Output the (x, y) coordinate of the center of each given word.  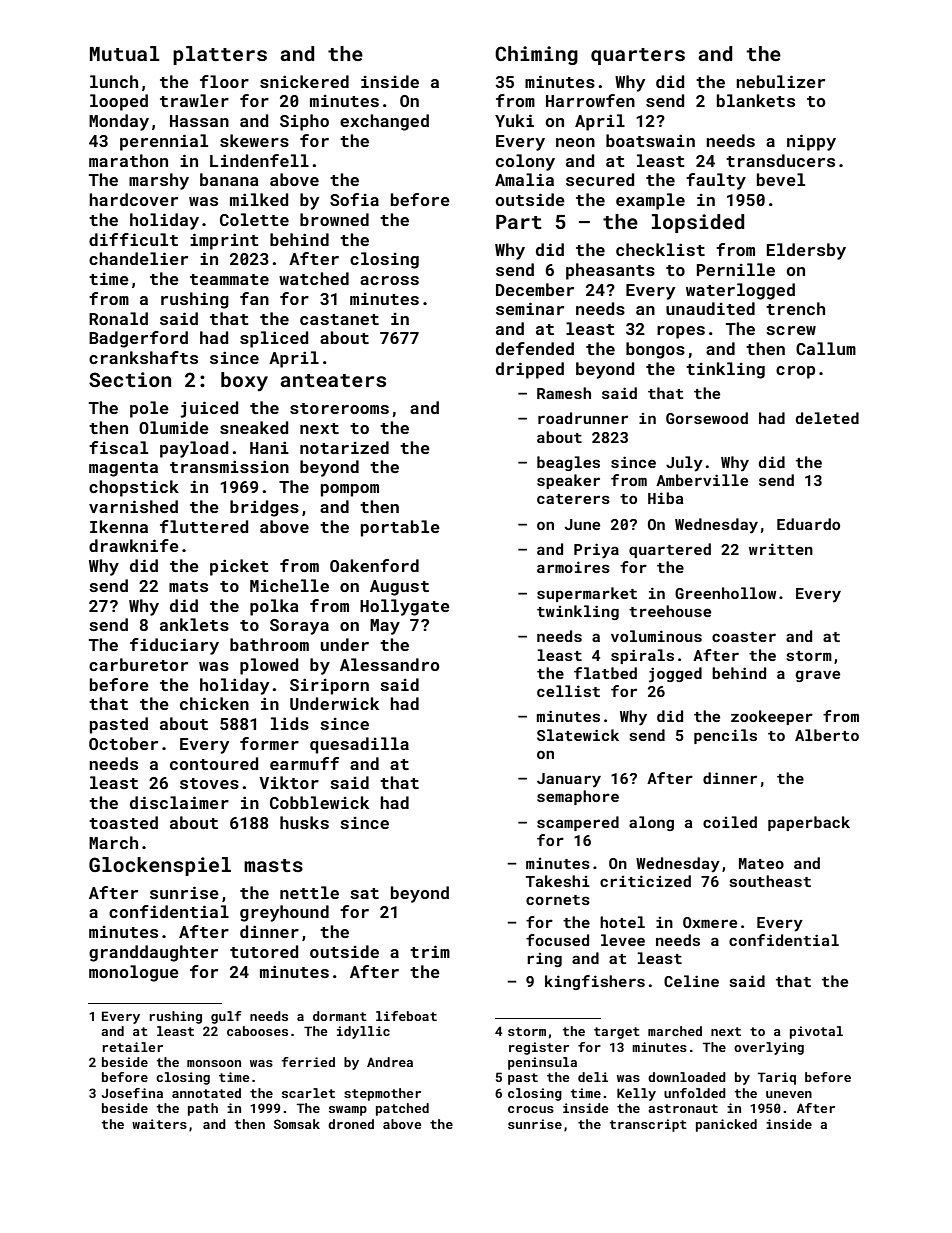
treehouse (670, 611)
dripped (530, 370)
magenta (123, 469)
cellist (568, 691)
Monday (119, 122)
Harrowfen (590, 100)
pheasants (610, 271)
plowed (269, 666)
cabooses (257, 1031)
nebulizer (780, 81)
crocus (531, 1109)
